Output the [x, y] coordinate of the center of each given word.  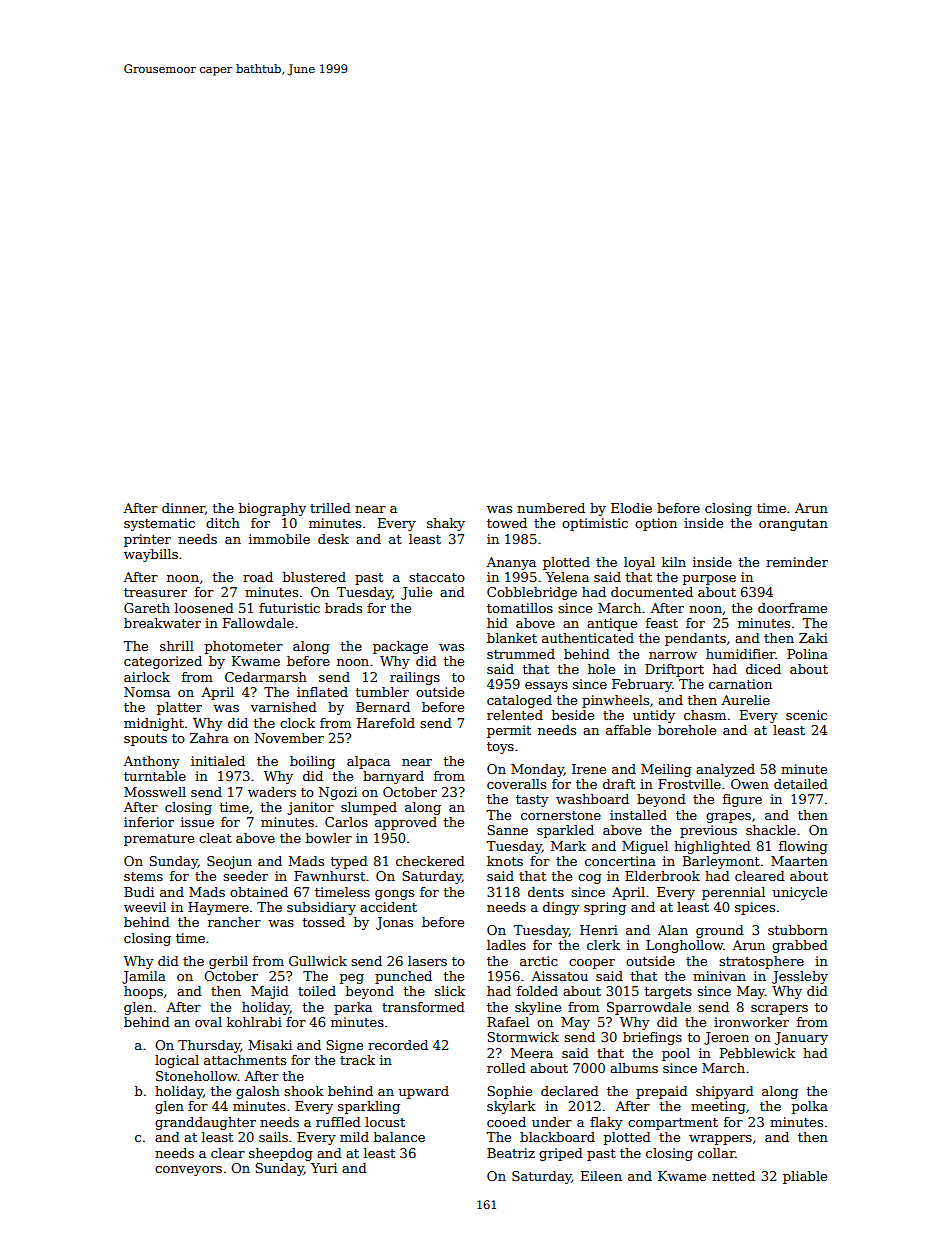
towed [507, 523]
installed [638, 815]
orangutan [793, 525]
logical [177, 1061]
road [258, 577]
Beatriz [511, 1153]
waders [272, 792]
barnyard [393, 777]
